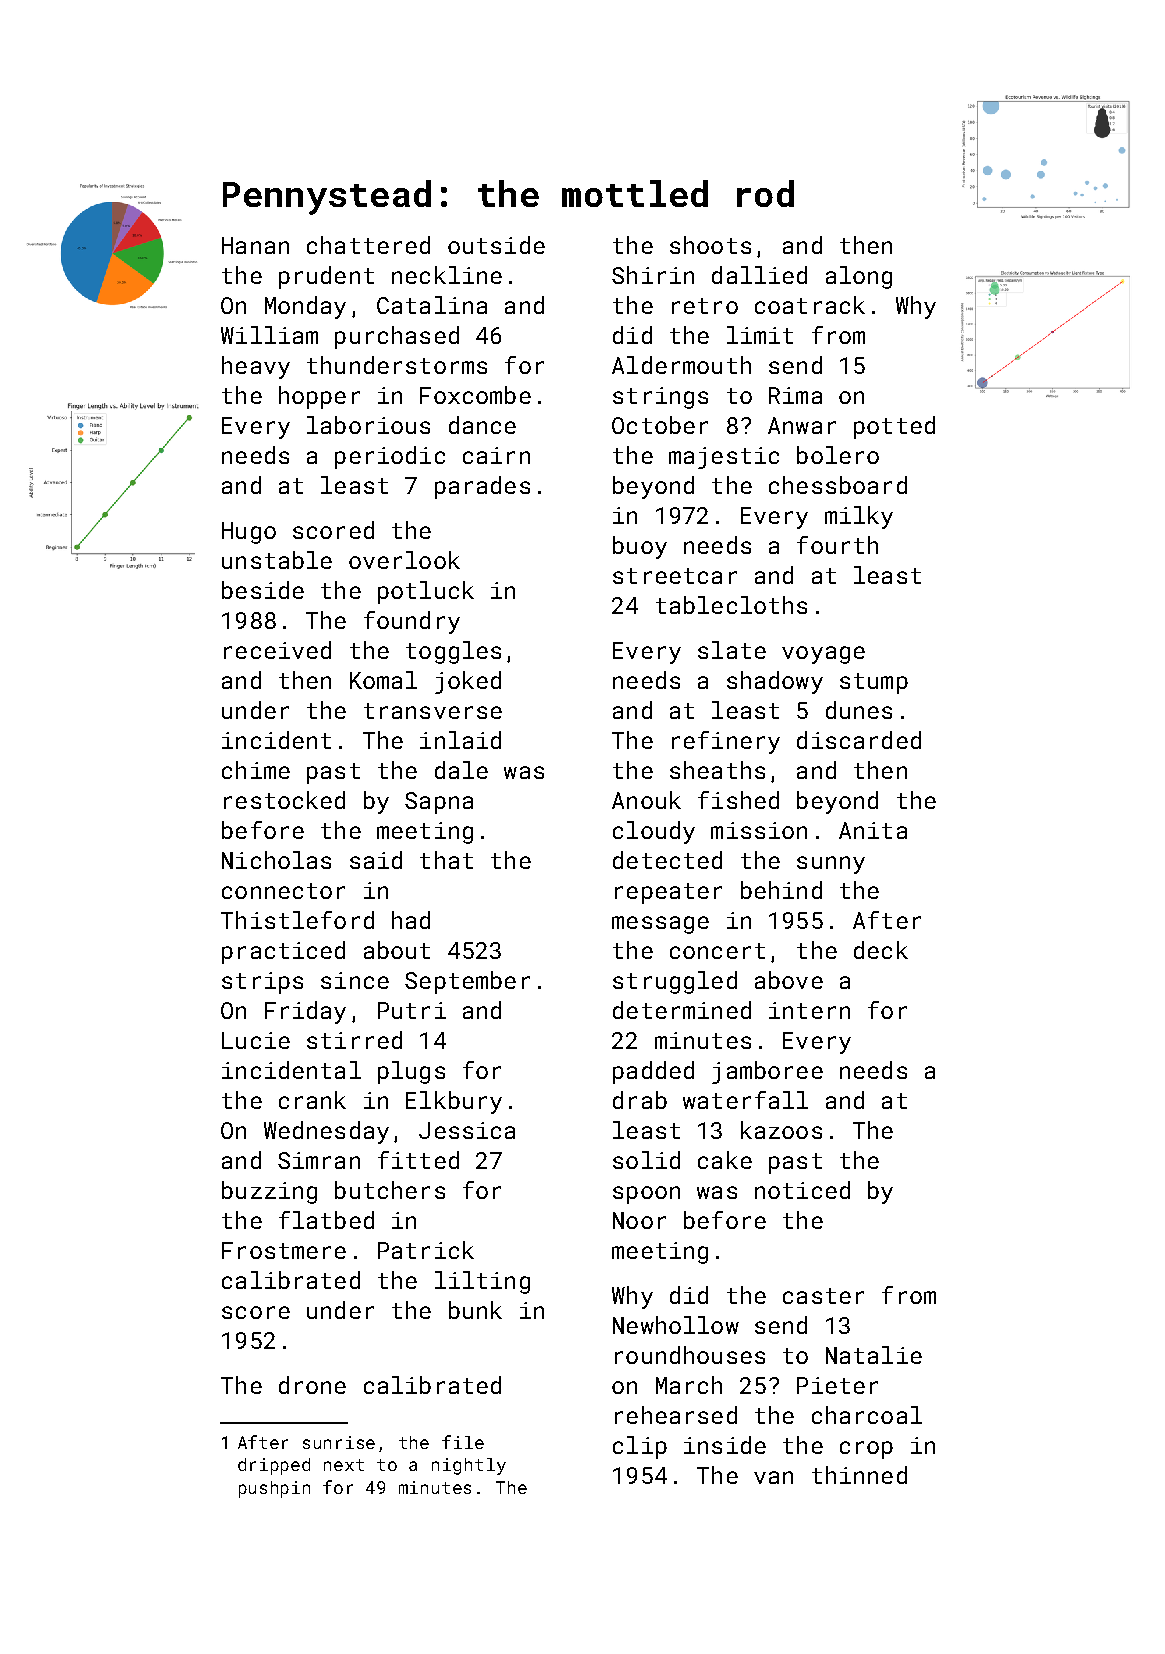  I want to click on determined, so click(682, 1010).
